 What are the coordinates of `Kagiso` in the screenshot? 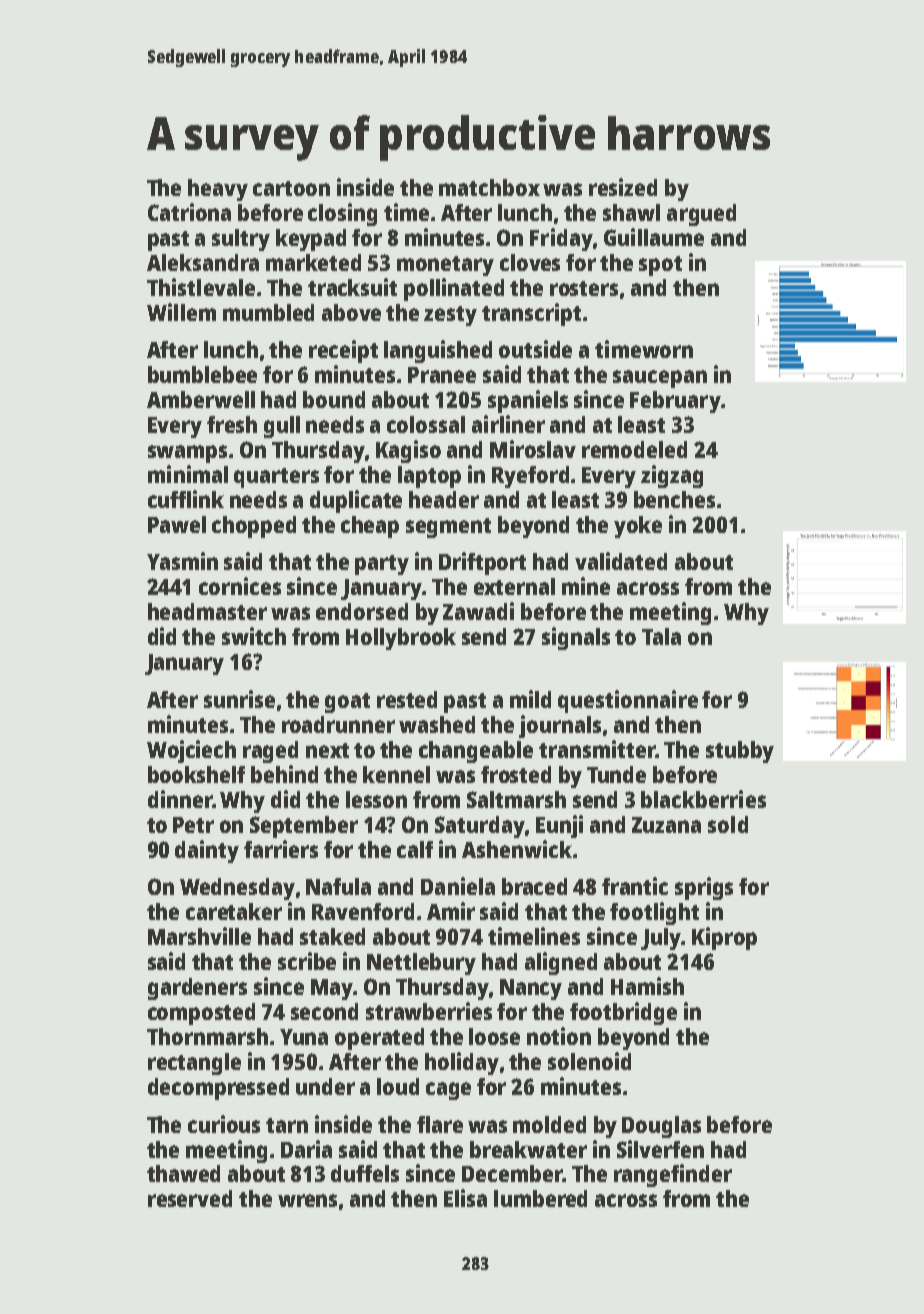 It's located at (408, 451).
